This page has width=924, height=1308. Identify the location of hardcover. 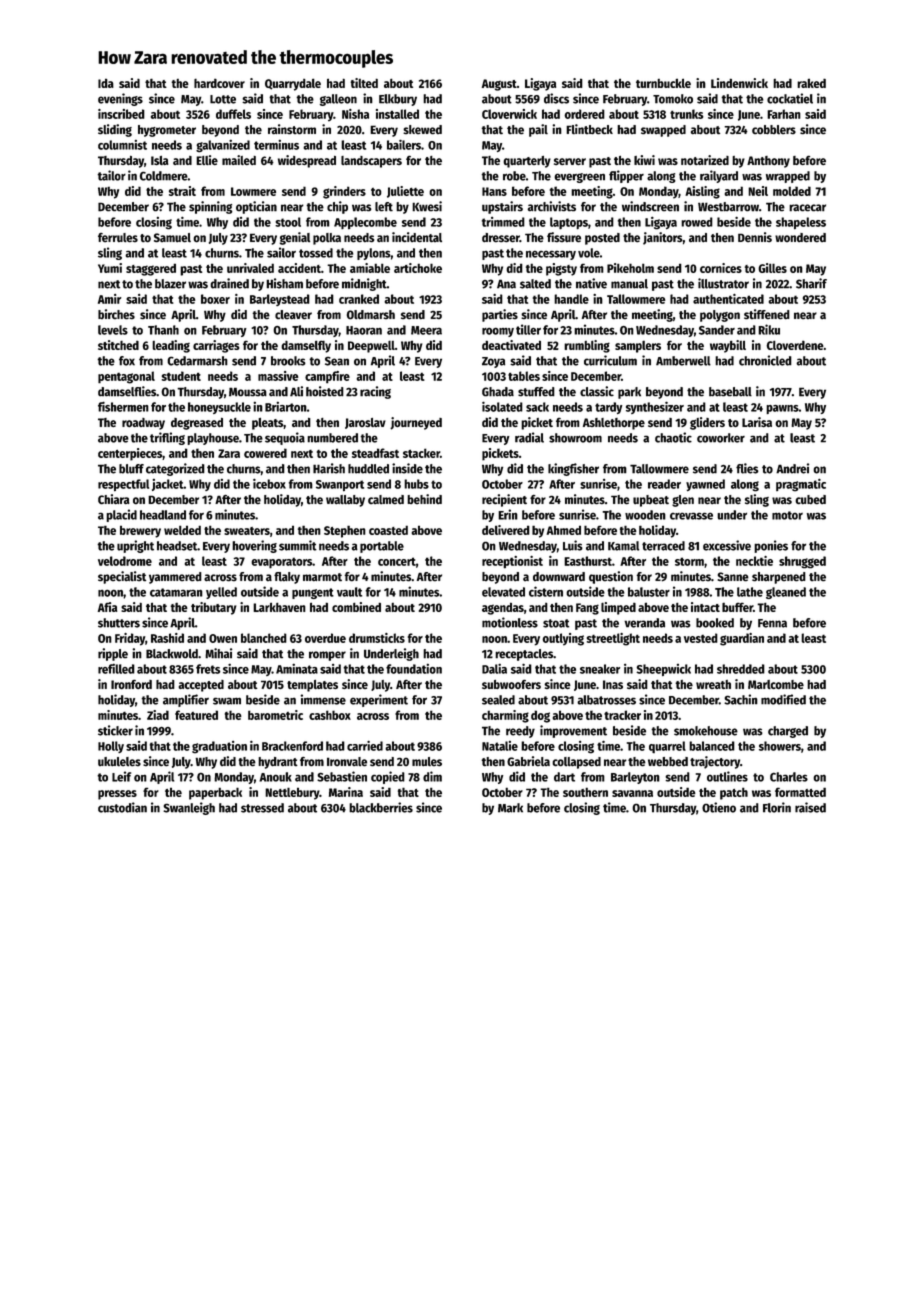
(219, 83).
